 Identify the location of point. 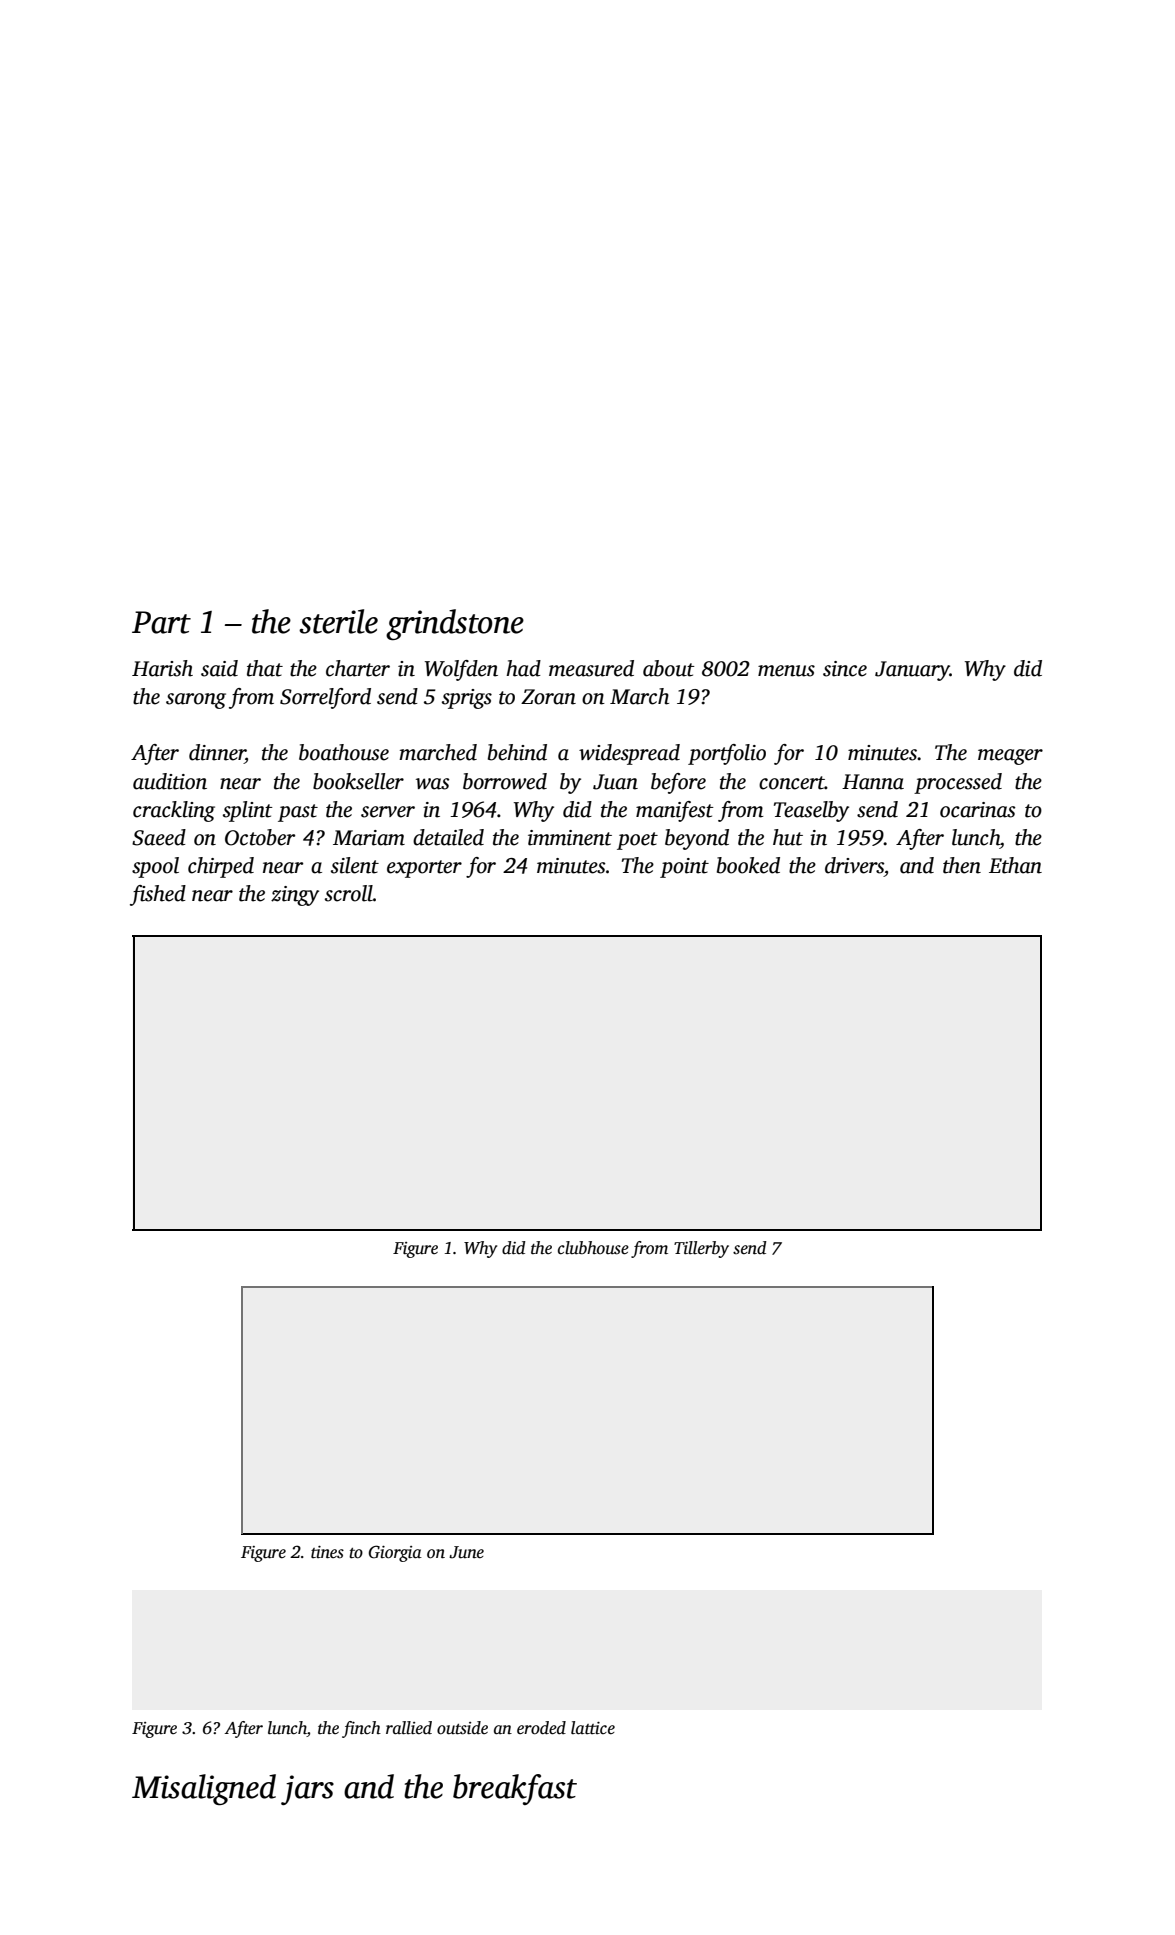
(684, 868).
